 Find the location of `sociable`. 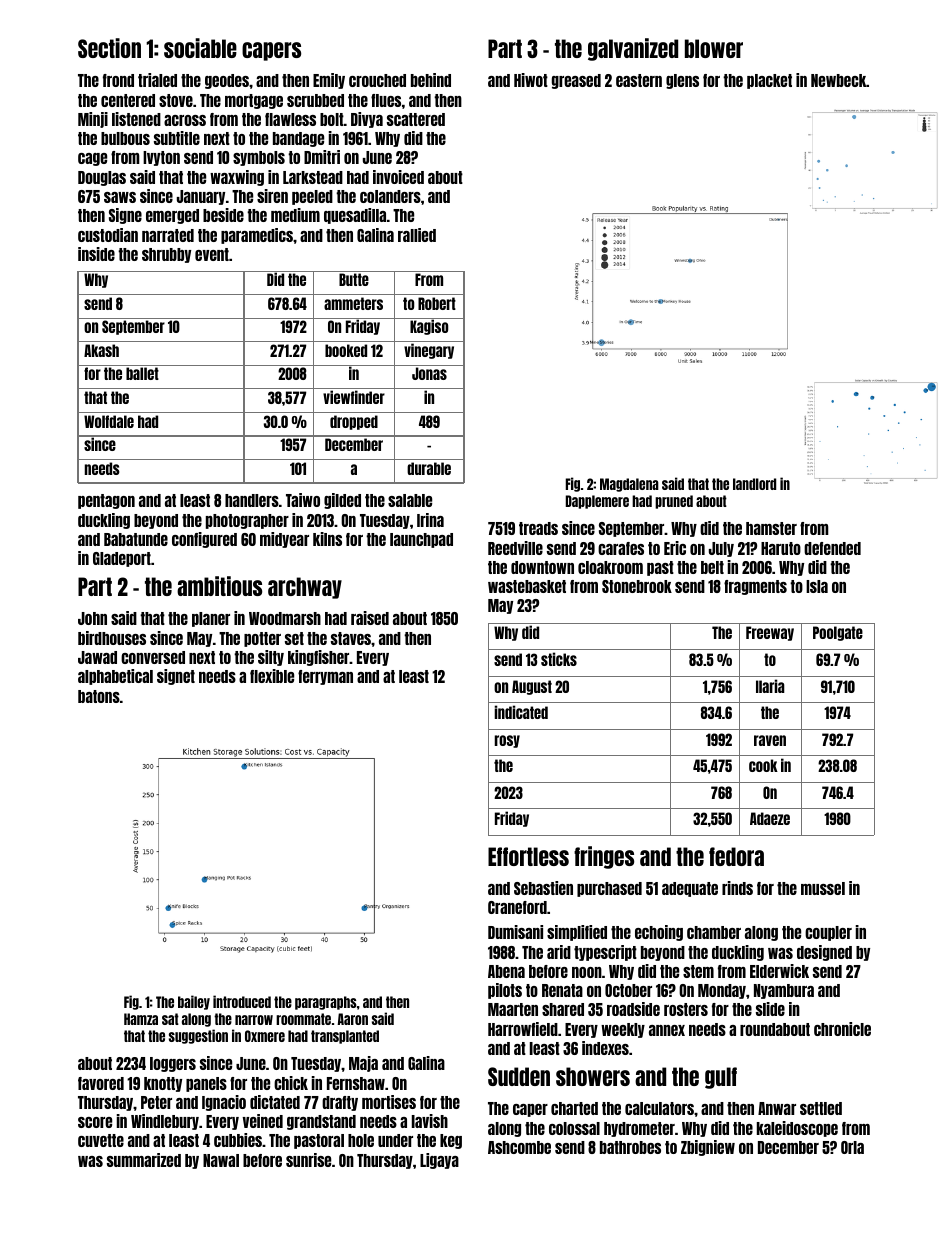

sociable is located at coordinates (200, 48).
